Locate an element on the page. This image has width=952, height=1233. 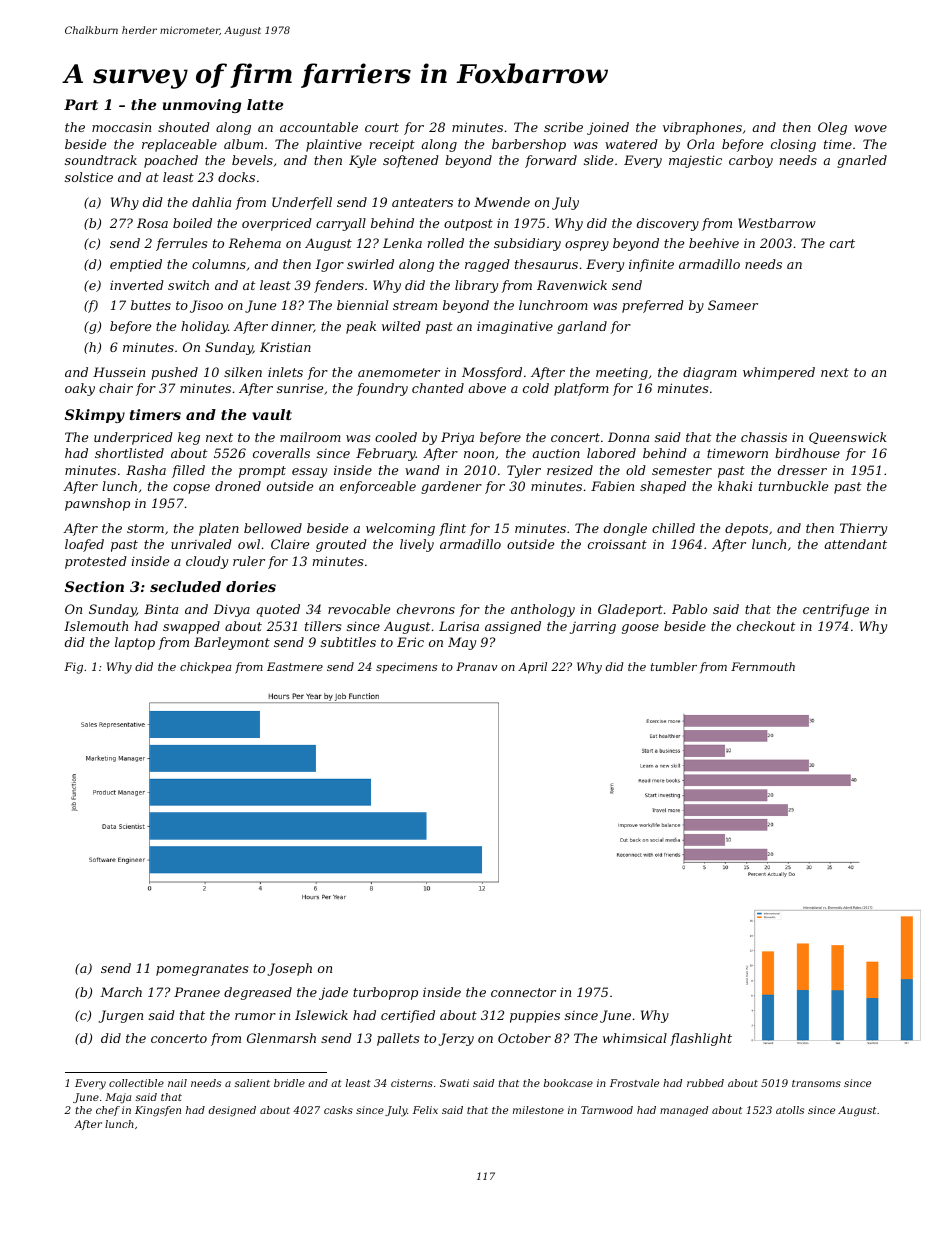
chef is located at coordinates (108, 1111).
